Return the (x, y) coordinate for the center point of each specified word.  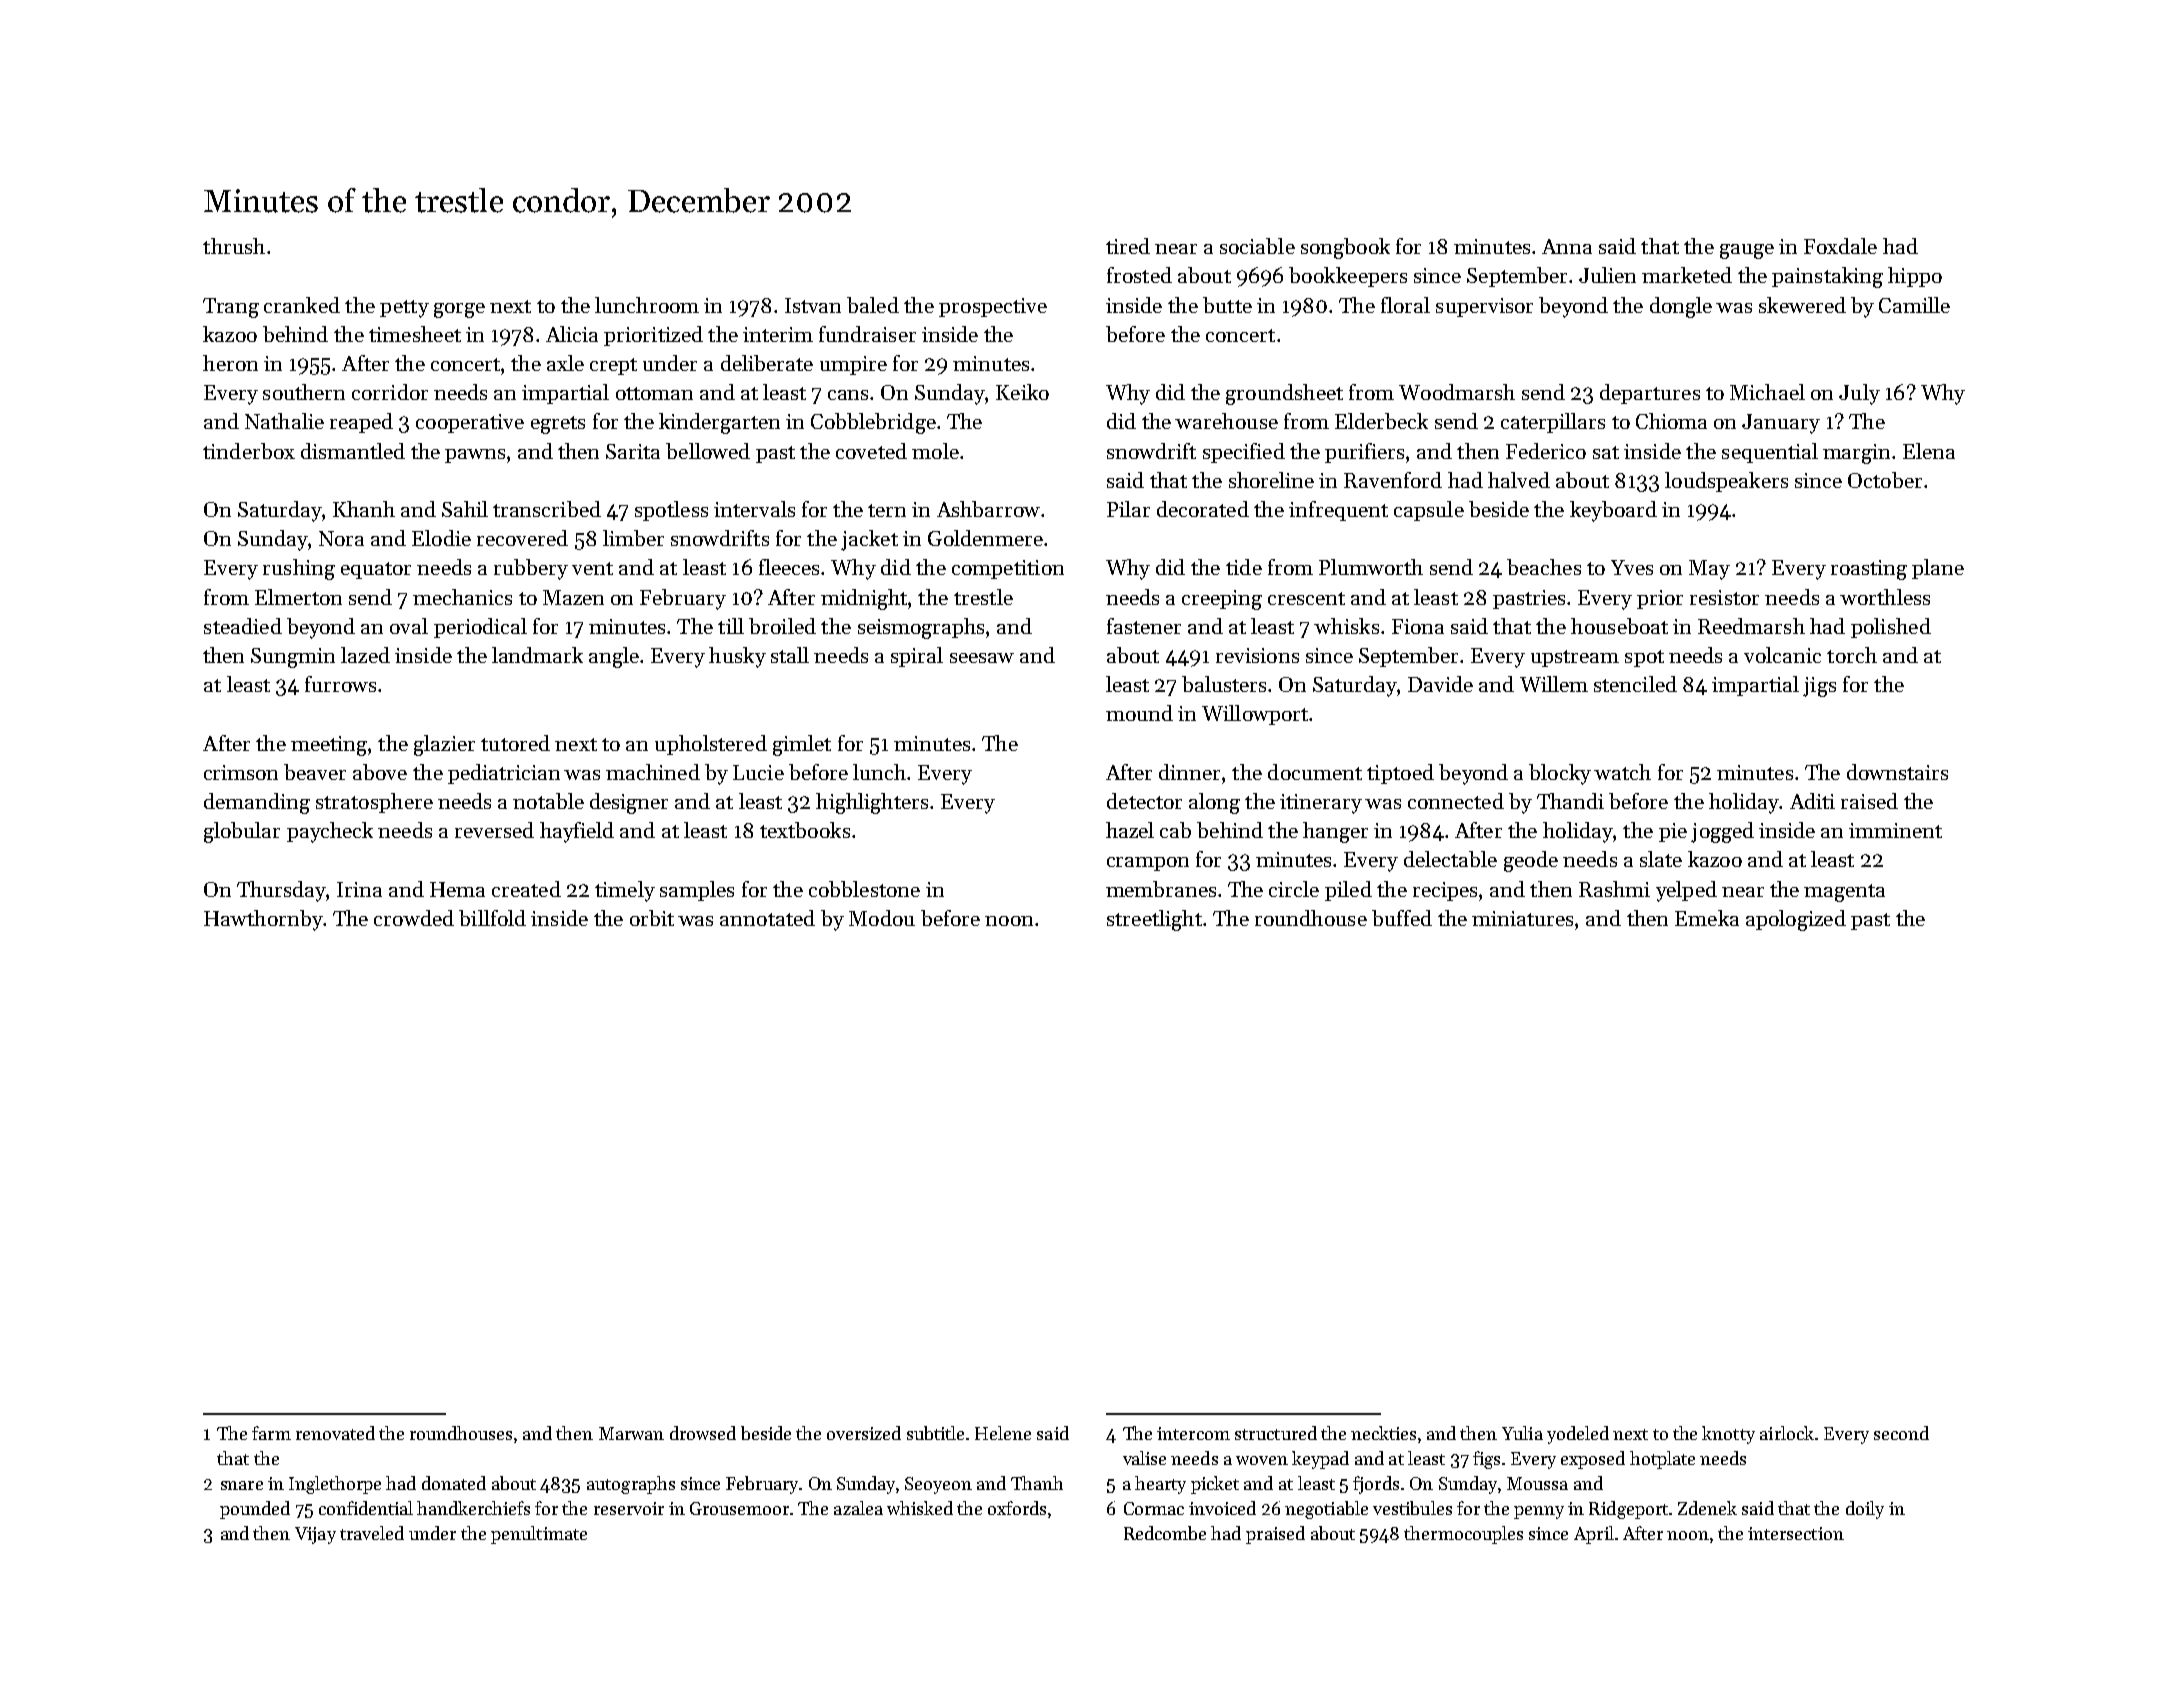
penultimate (539, 1535)
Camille (1914, 305)
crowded (414, 918)
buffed (1402, 918)
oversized (864, 1433)
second (1901, 1433)
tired (1128, 246)
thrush (234, 246)
